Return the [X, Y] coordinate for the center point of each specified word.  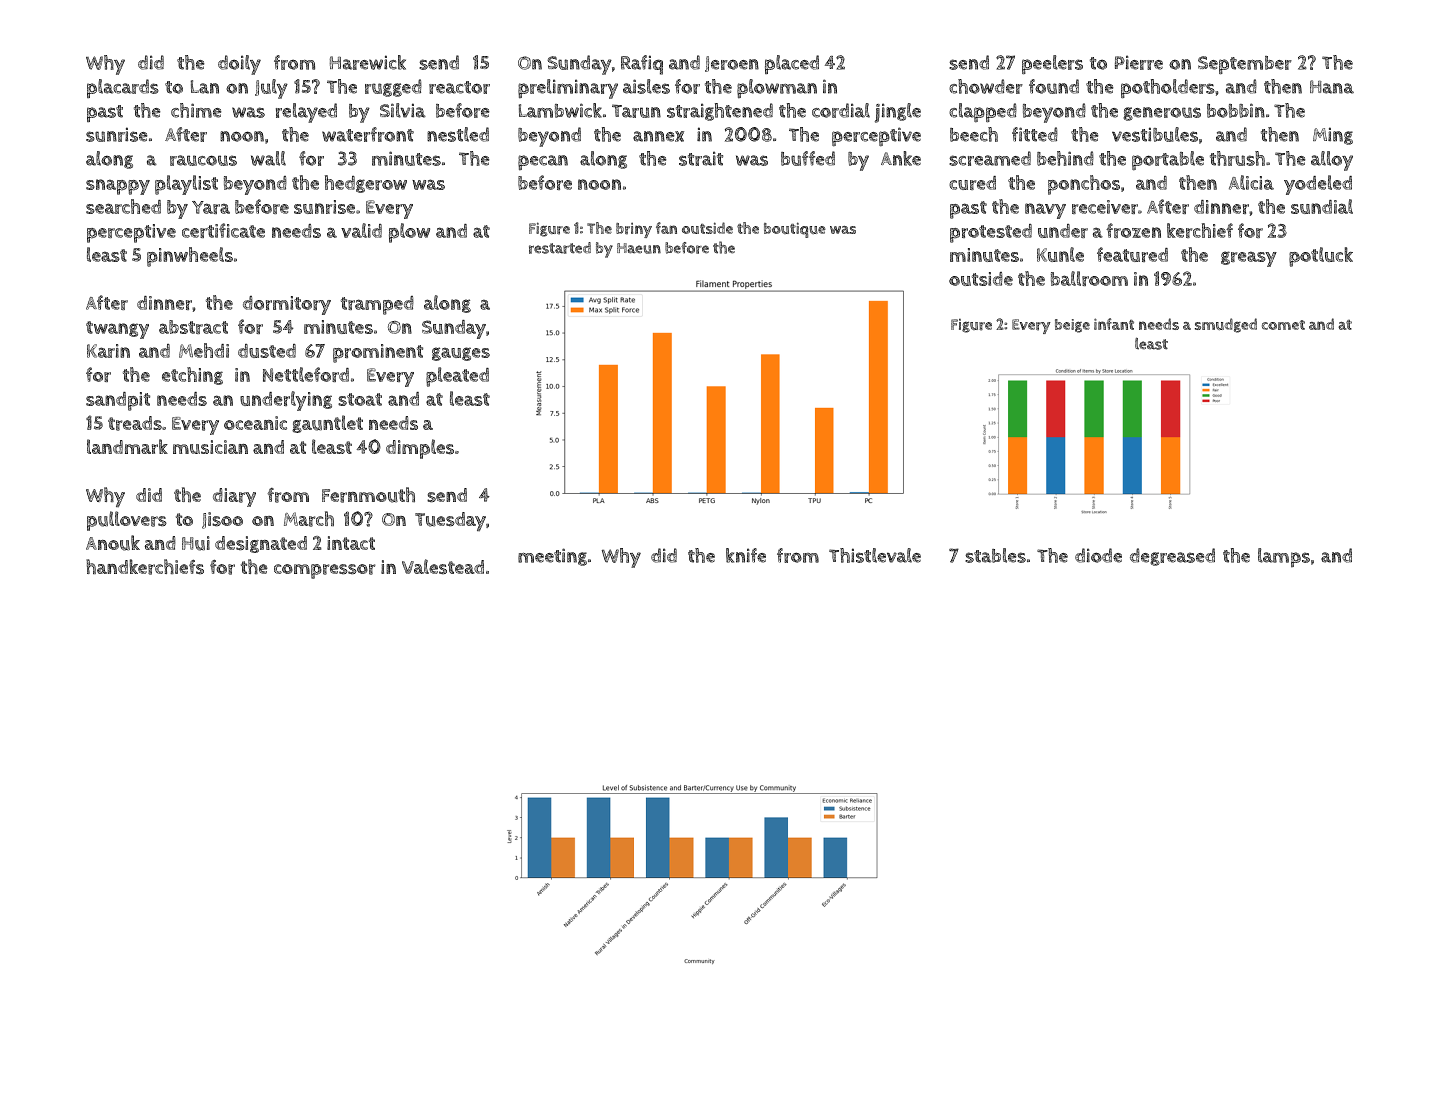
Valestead [443, 566]
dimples [420, 449]
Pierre [1139, 62]
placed [792, 64]
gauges [461, 354]
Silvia [403, 110]
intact [351, 543]
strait [701, 158]
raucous [203, 160]
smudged [1226, 325]
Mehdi [204, 350]
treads [135, 423]
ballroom [1089, 278]
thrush [1237, 158]
